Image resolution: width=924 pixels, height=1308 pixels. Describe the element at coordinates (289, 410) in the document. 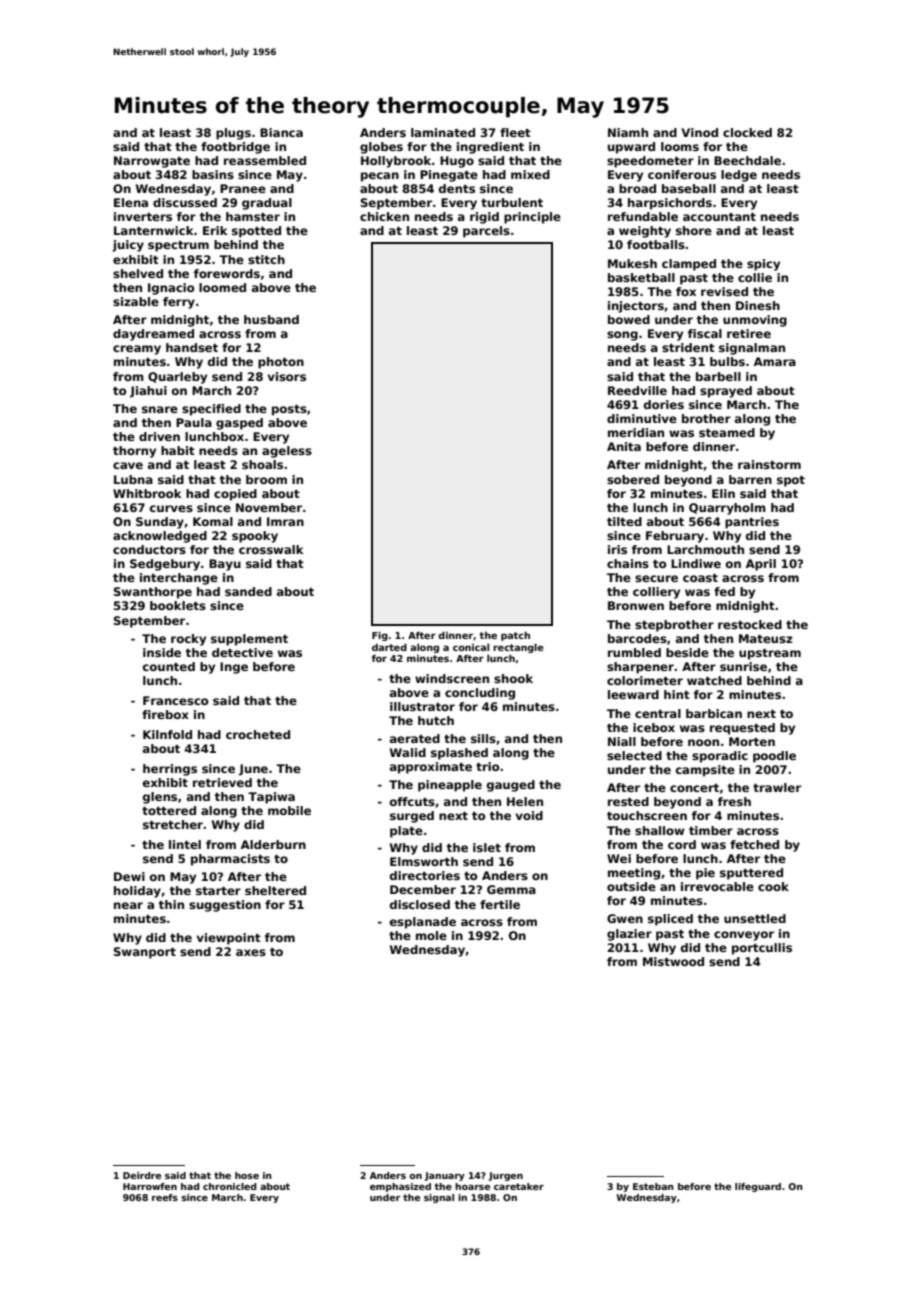

I see `posts` at that location.
